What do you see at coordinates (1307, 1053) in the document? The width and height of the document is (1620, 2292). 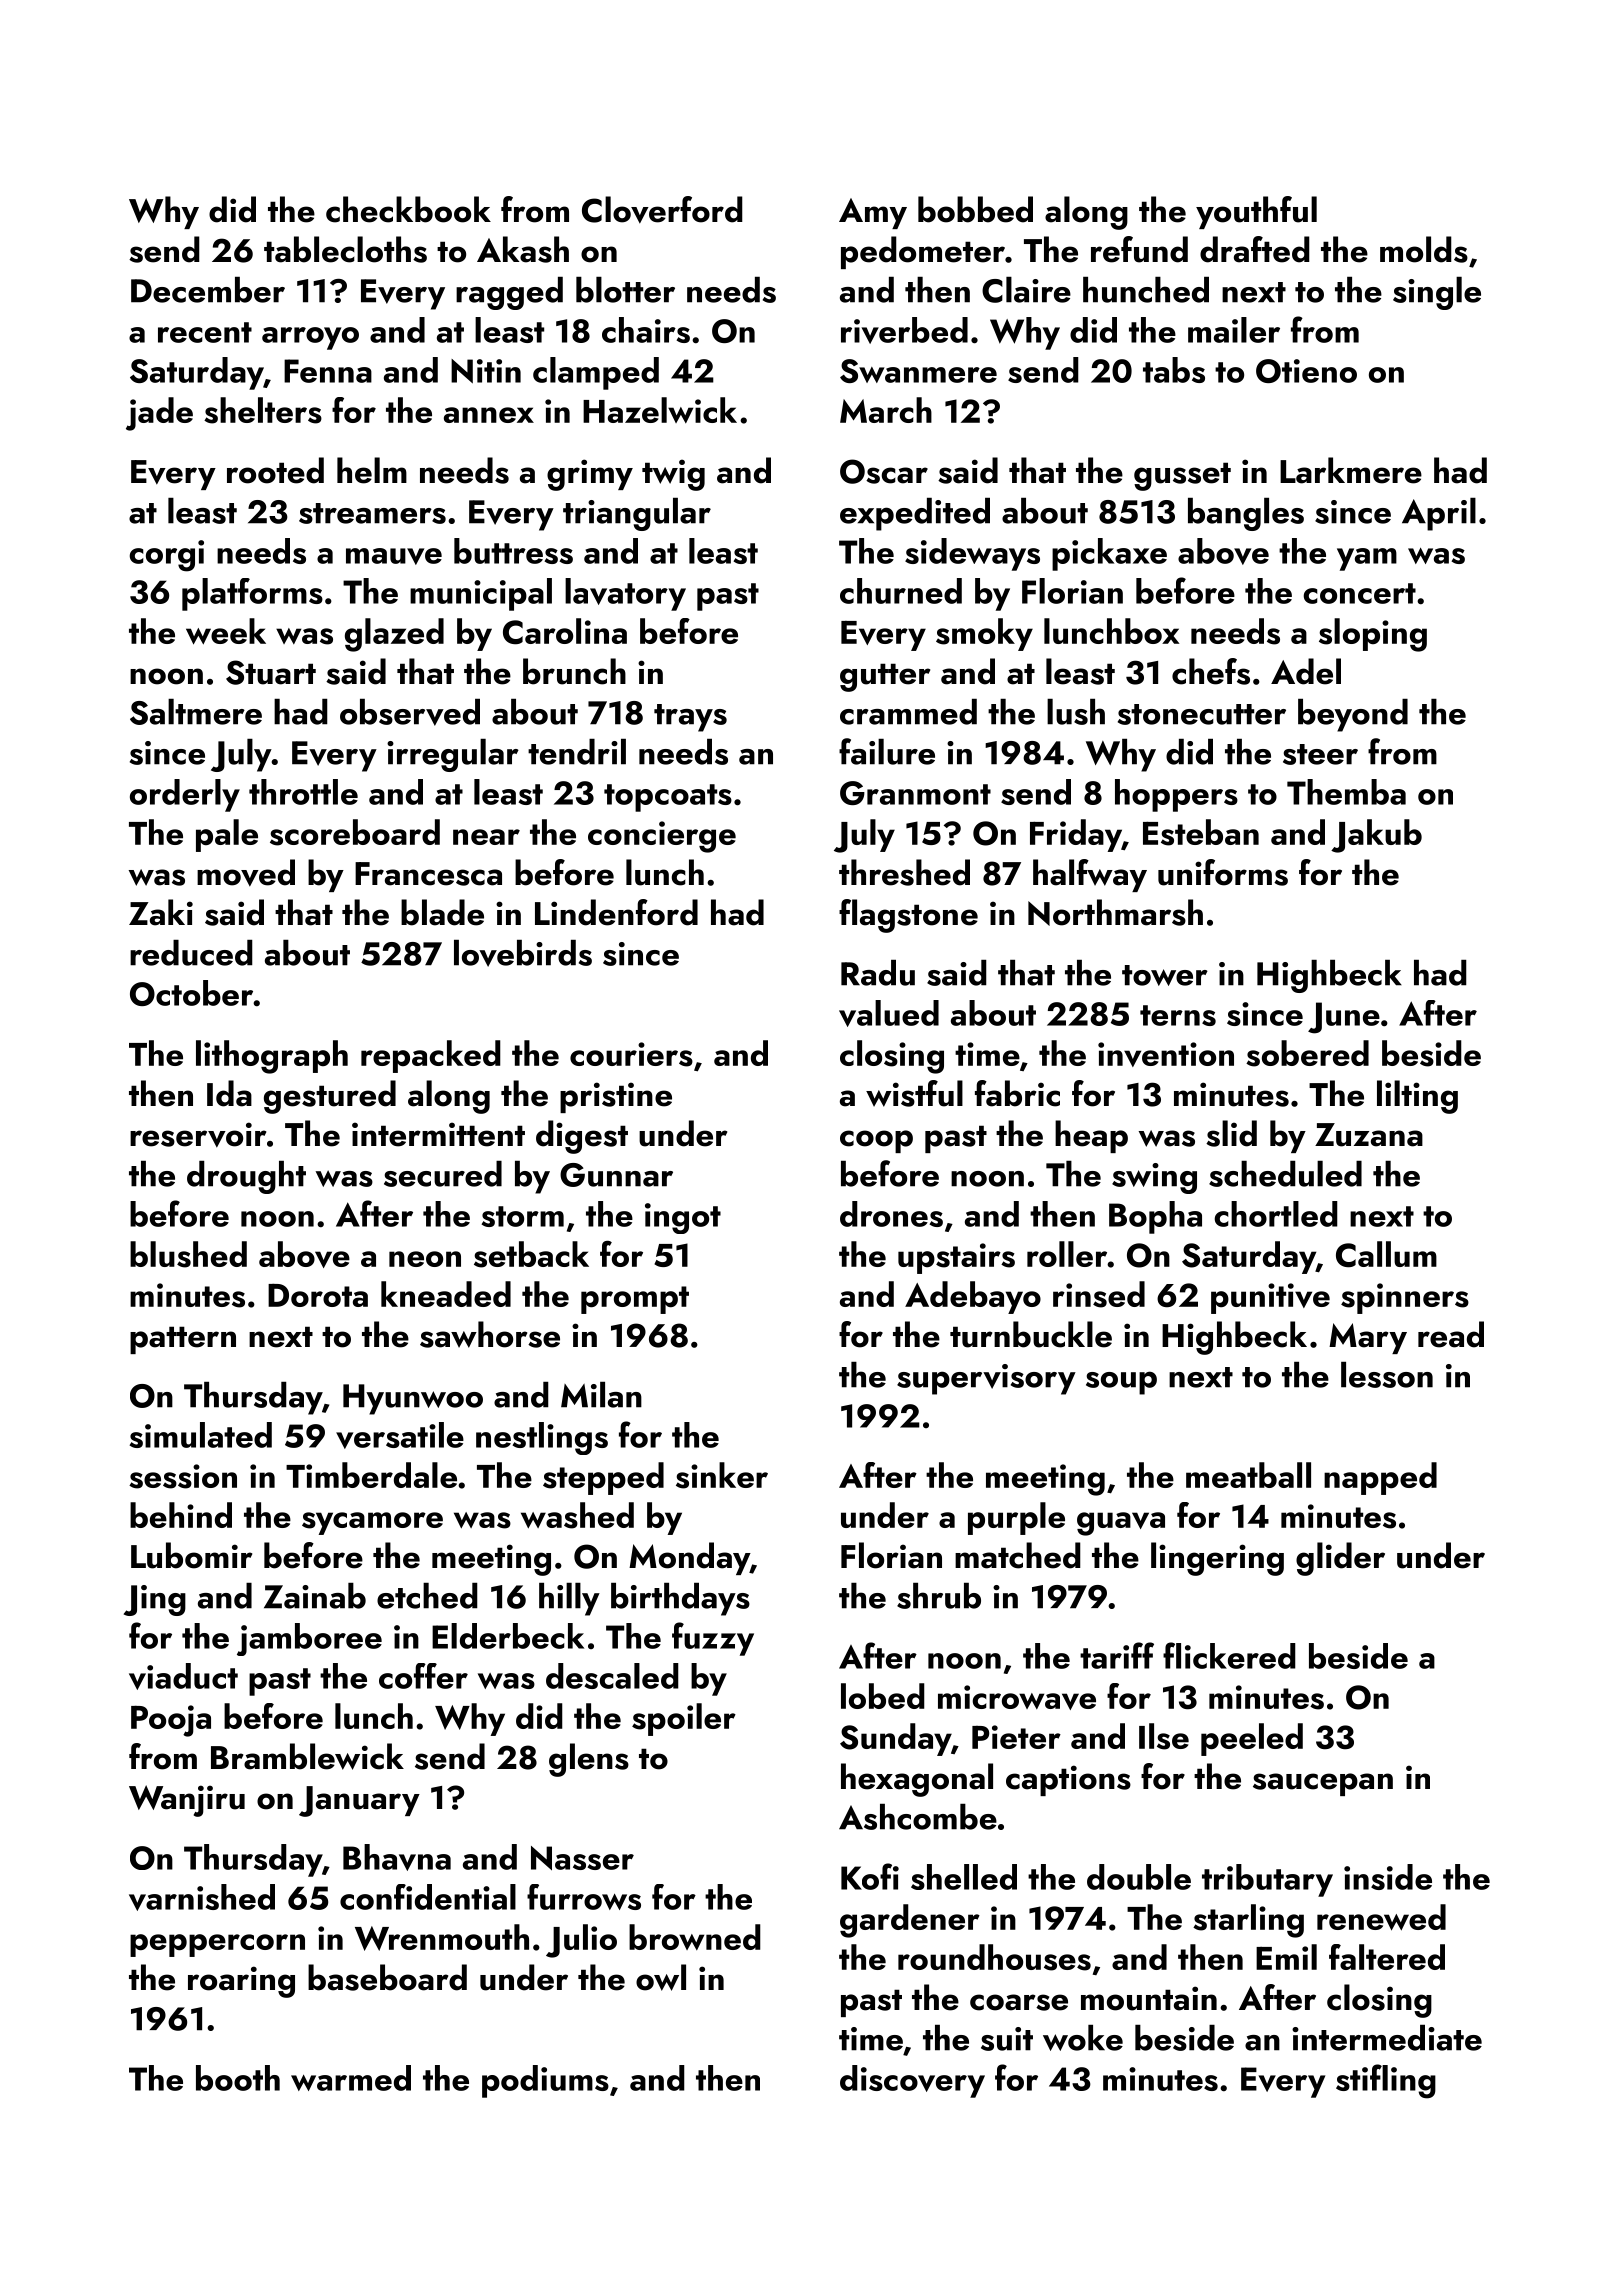 I see `sobered` at bounding box center [1307, 1053].
